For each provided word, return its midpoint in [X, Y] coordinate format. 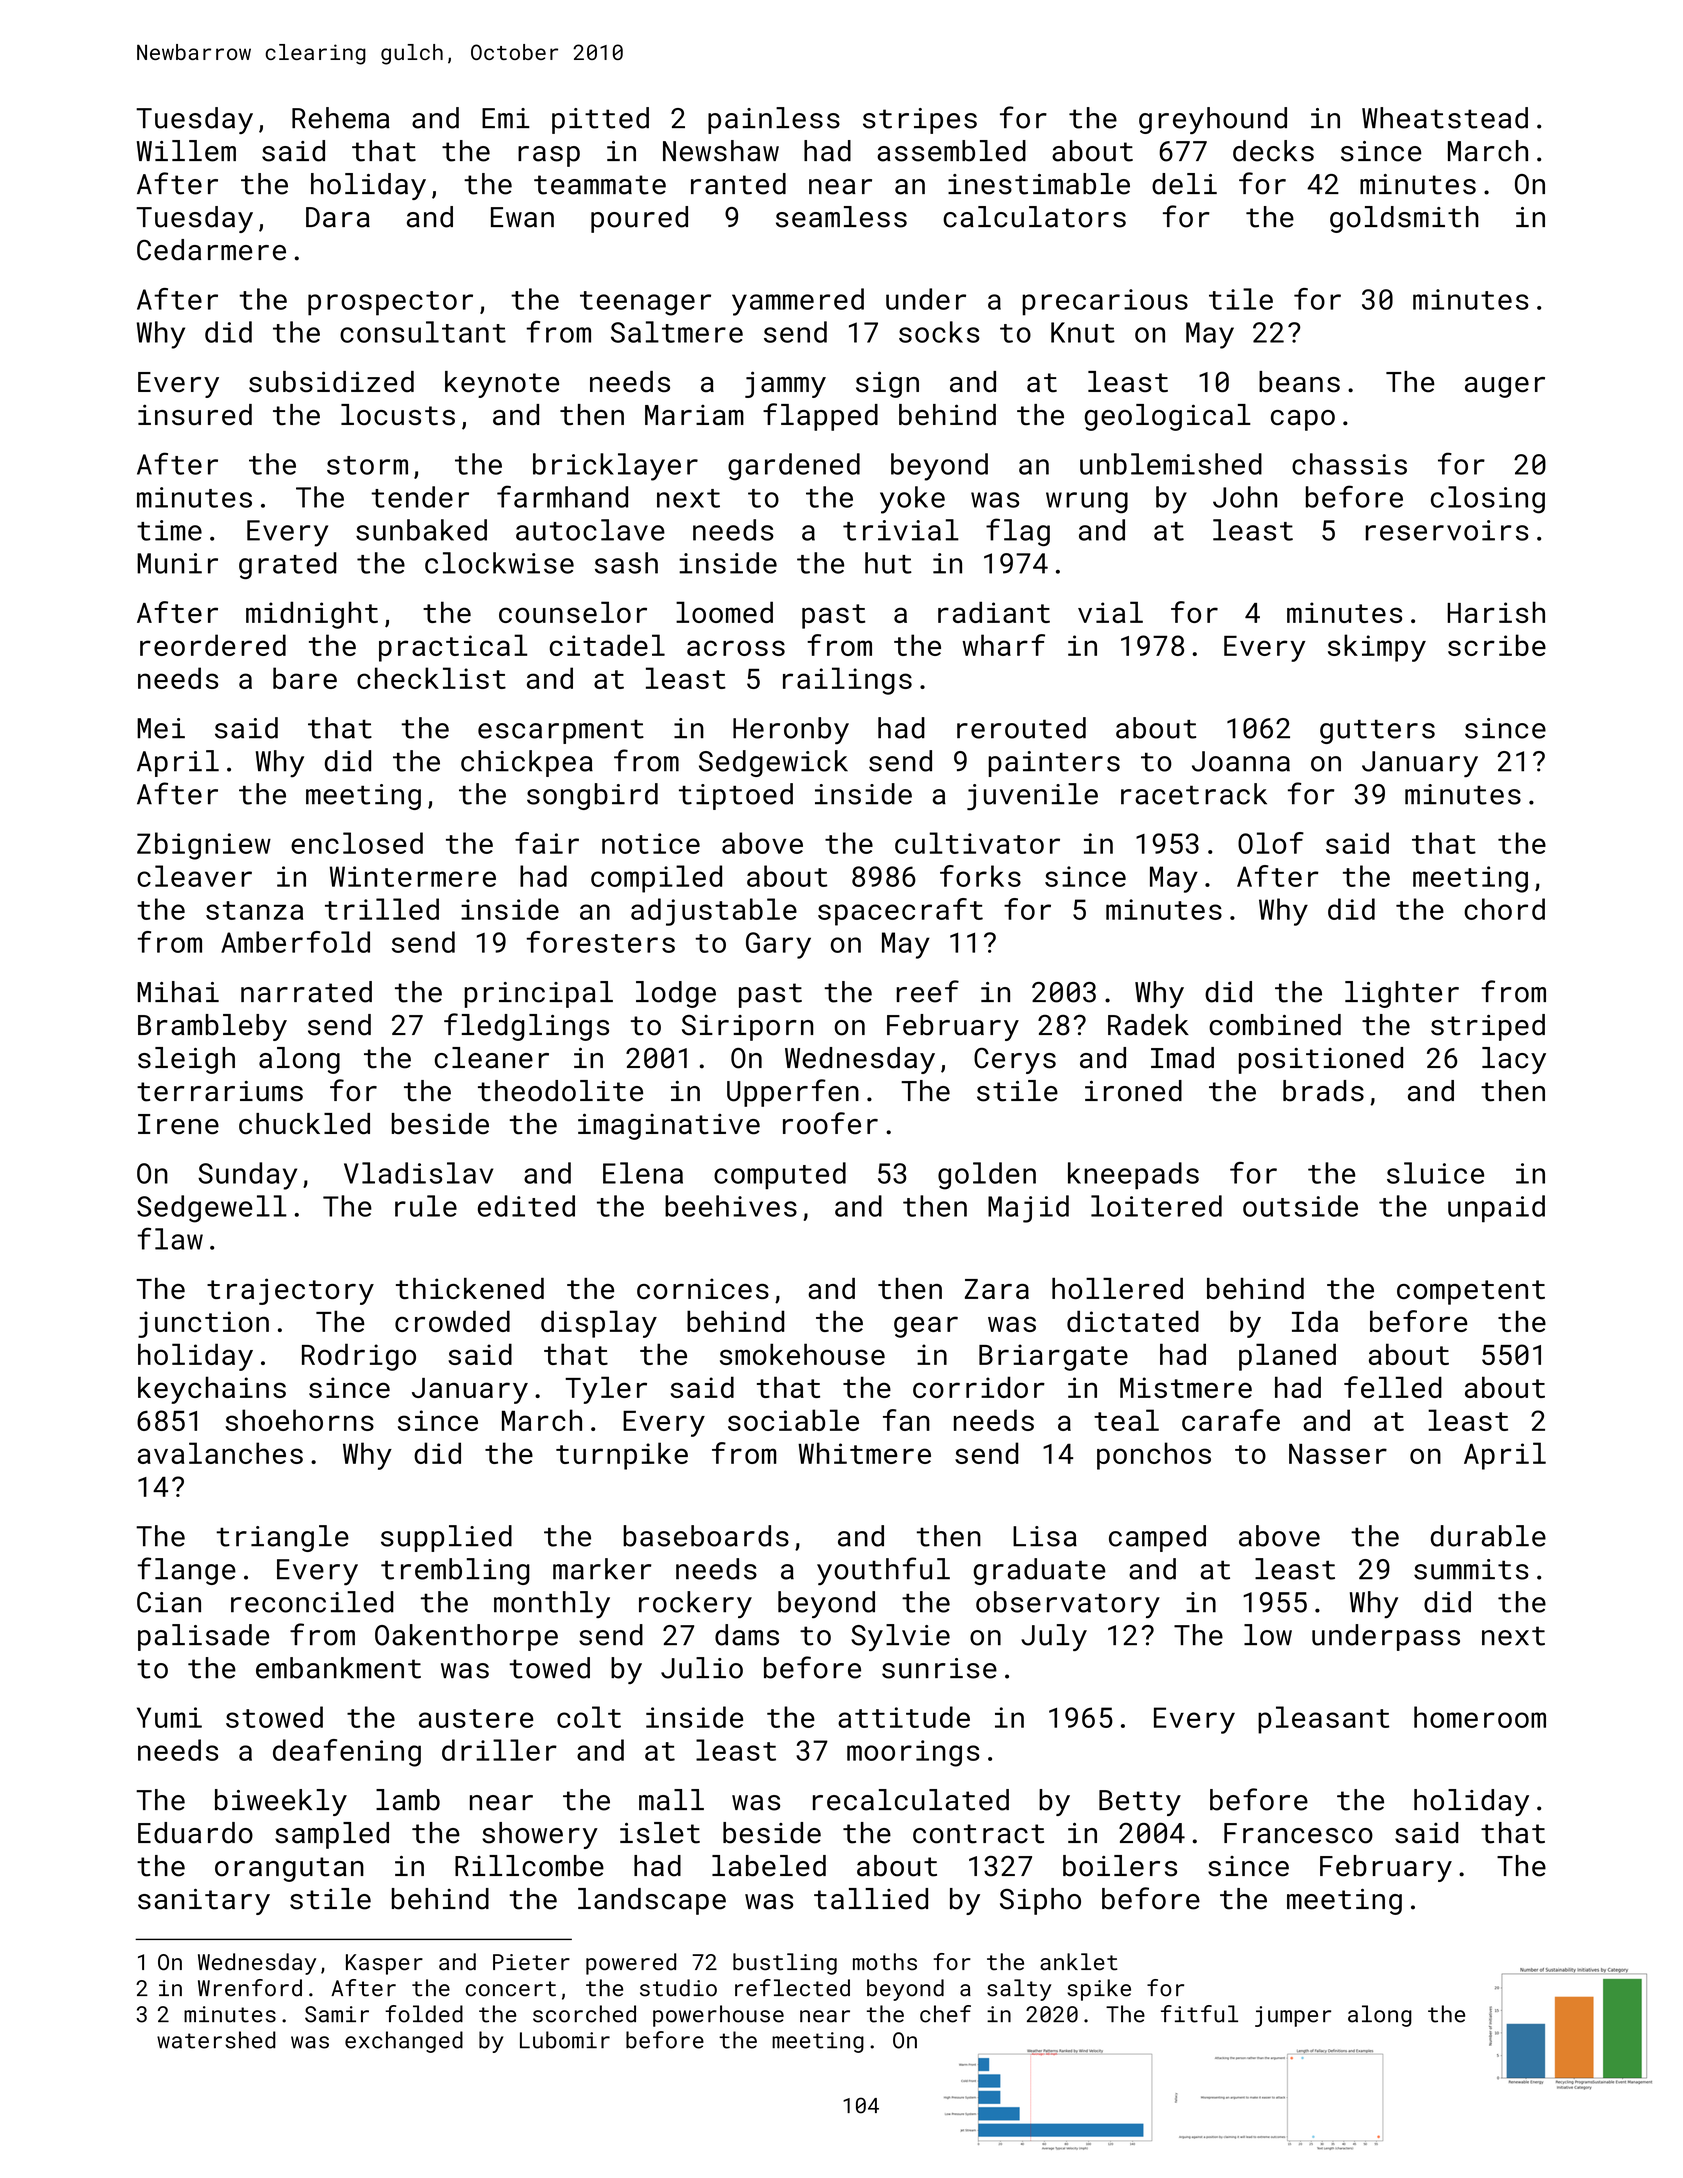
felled [1393, 1387]
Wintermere [413, 876]
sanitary [204, 1902]
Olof [1271, 843]
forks [980, 876]
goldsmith [1404, 219]
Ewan [522, 217]
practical [453, 648]
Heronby [791, 731]
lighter [1402, 994]
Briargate [1053, 1357]
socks [939, 332]
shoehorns [300, 1420]
